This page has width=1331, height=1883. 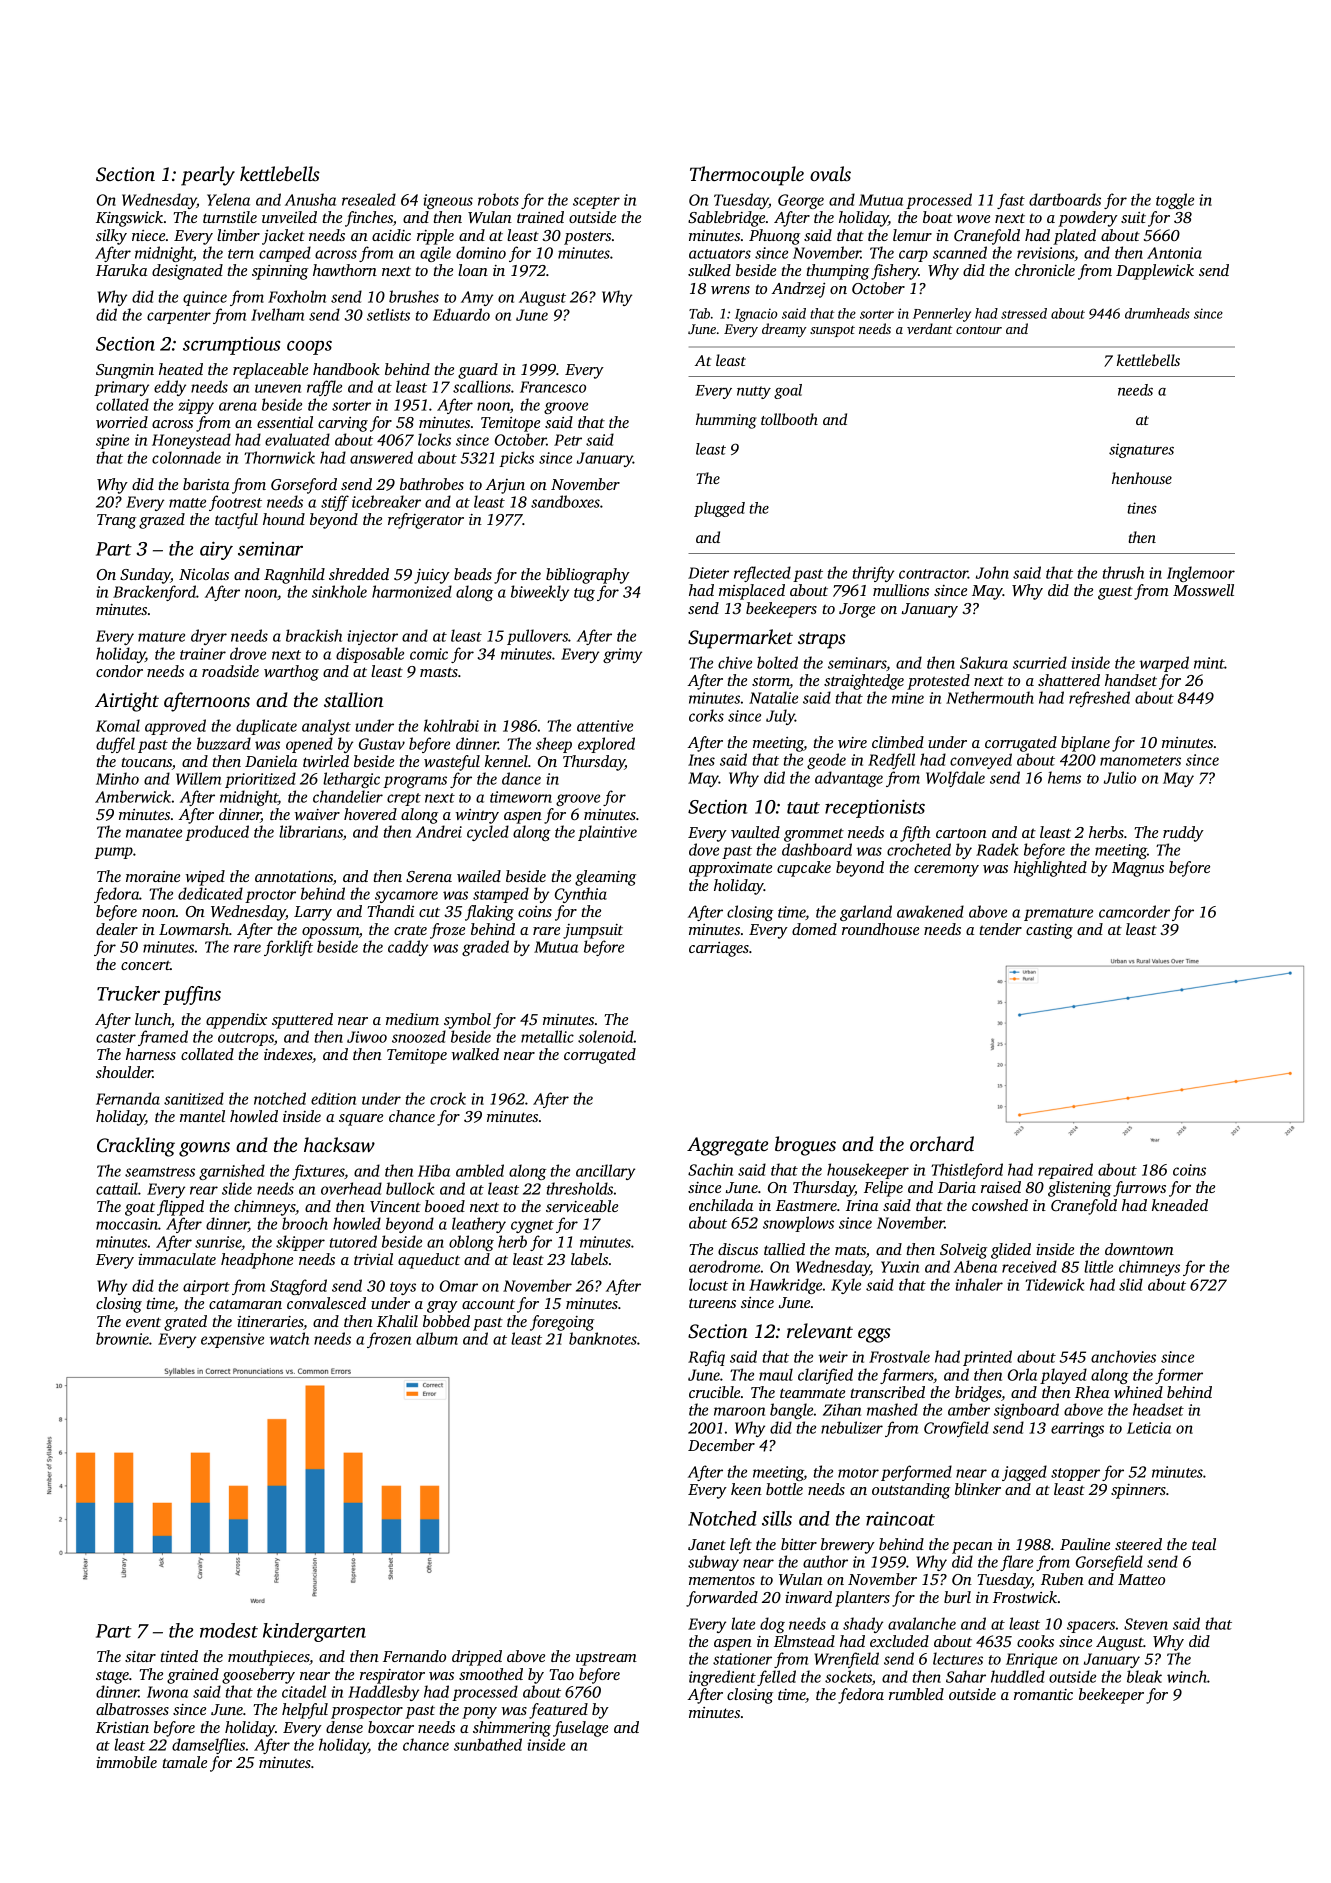 What do you see at coordinates (143, 1322) in the page?
I see `event` at bounding box center [143, 1322].
